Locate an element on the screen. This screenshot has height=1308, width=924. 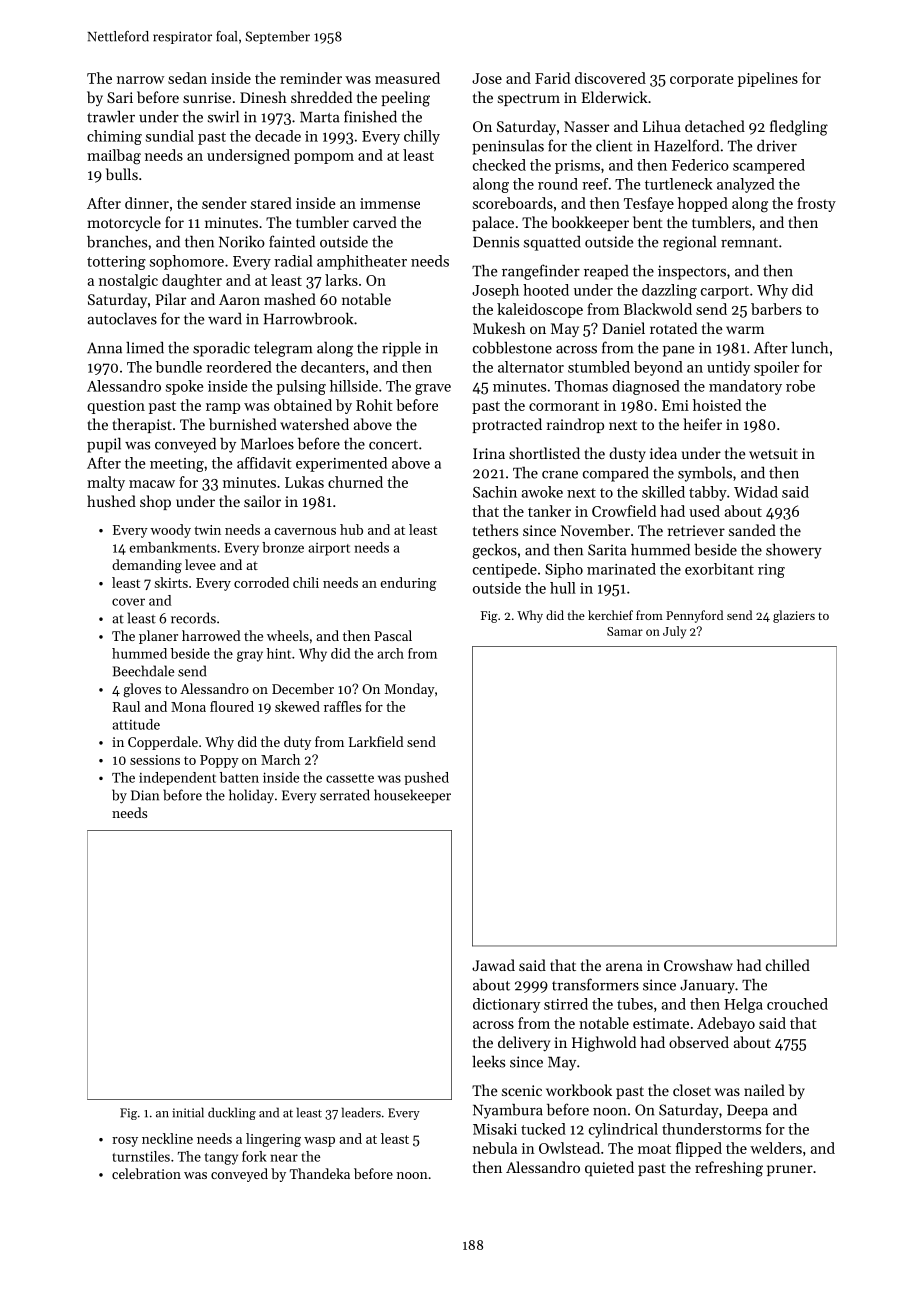
initial is located at coordinates (188, 1112).
